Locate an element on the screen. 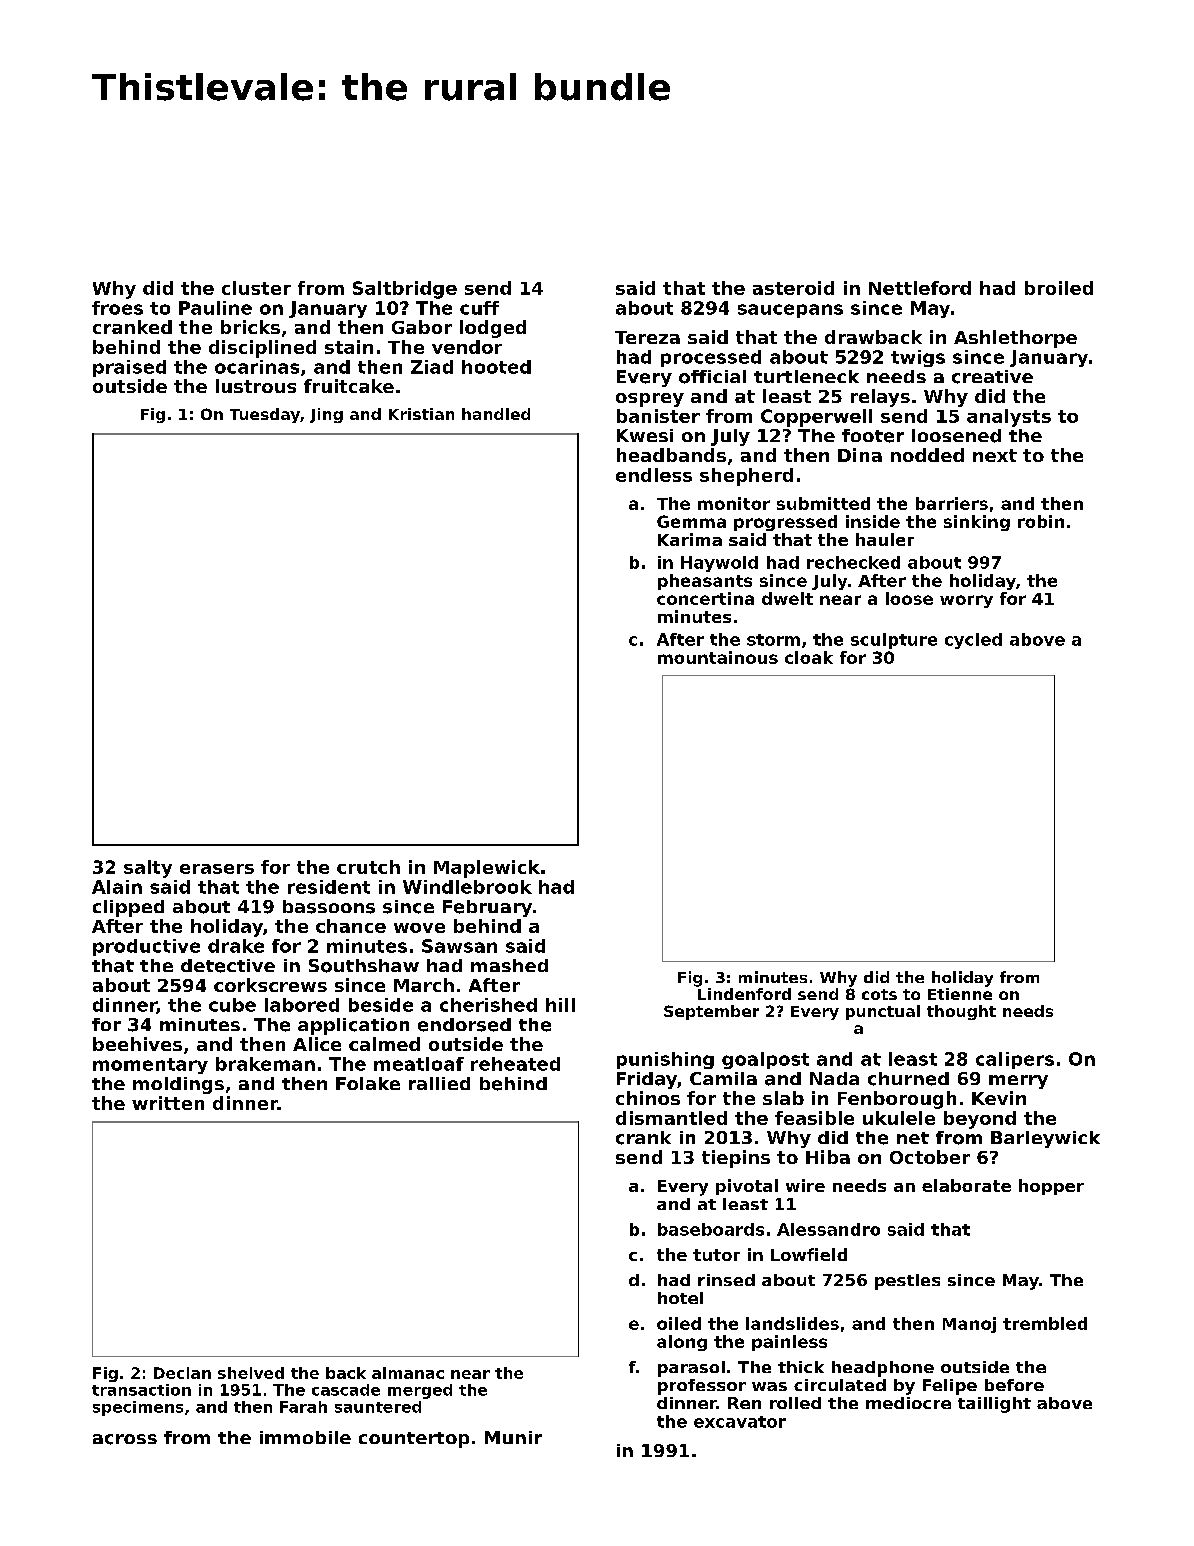 Image resolution: width=1194 pixels, height=1546 pixels. thought is located at coordinates (961, 1012).
